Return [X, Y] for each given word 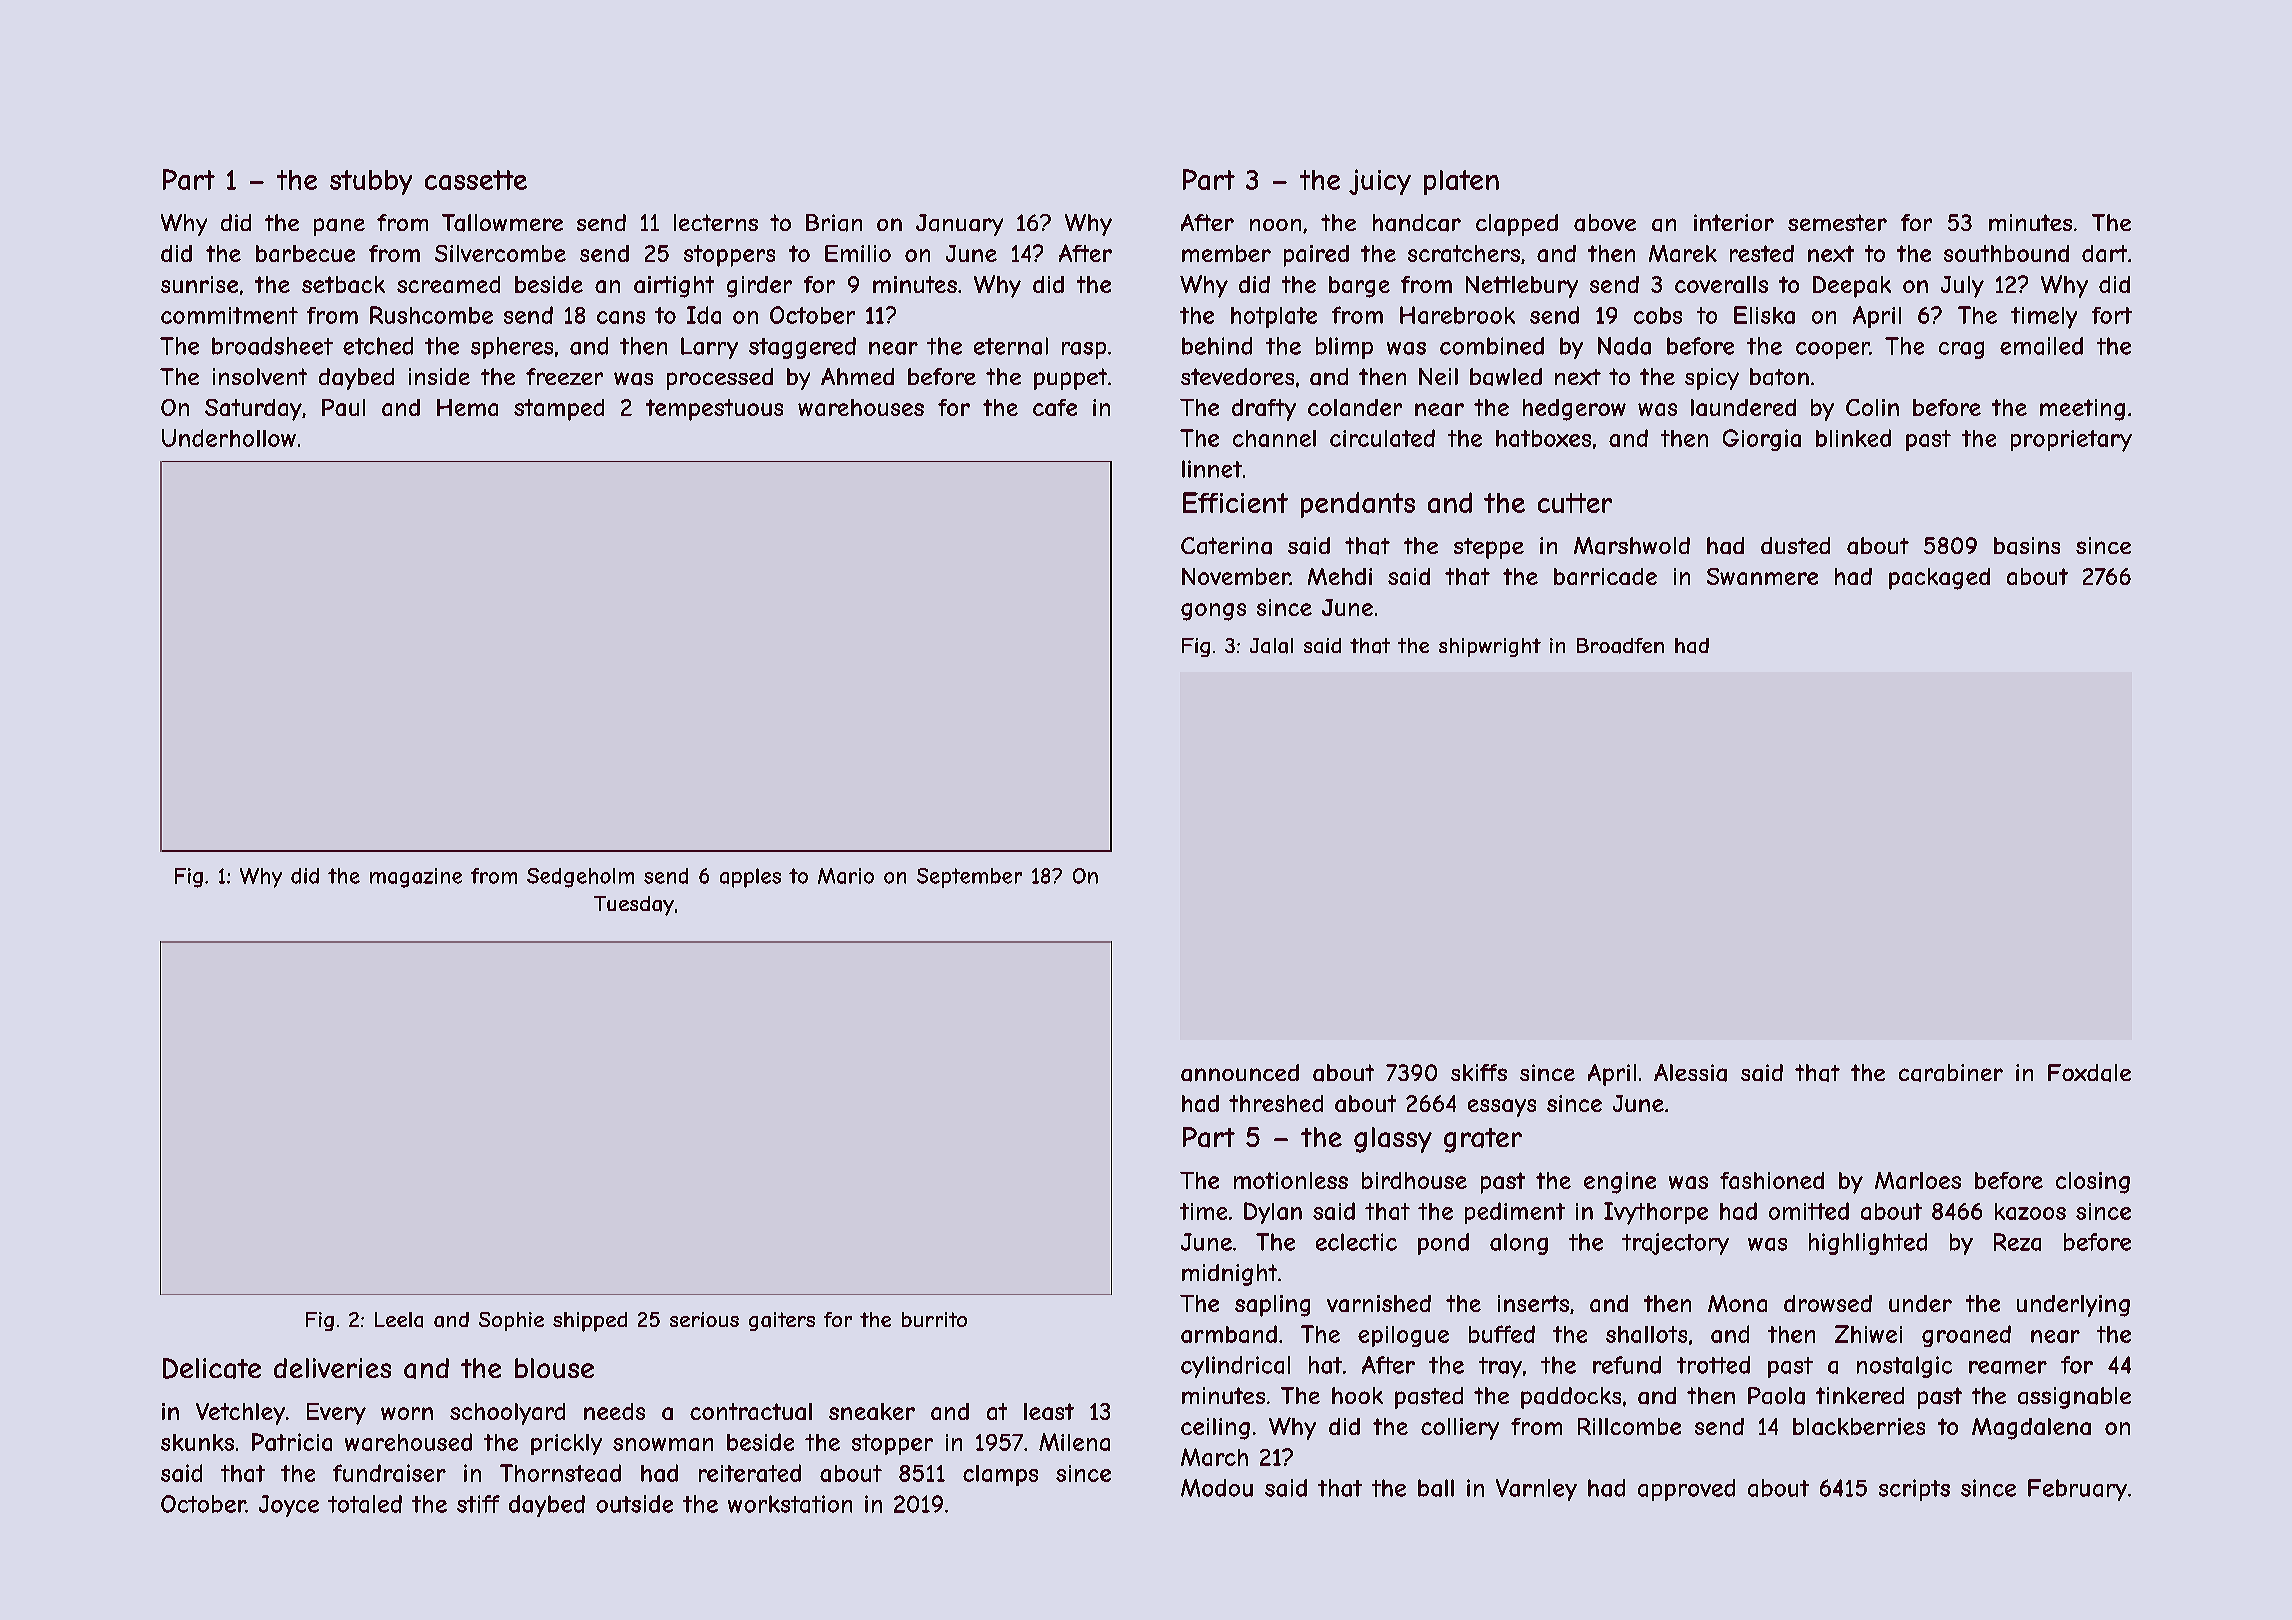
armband [1229, 1334]
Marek [1683, 253]
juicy [1380, 182]
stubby [371, 182]
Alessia [1690, 1073]
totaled [365, 1504]
